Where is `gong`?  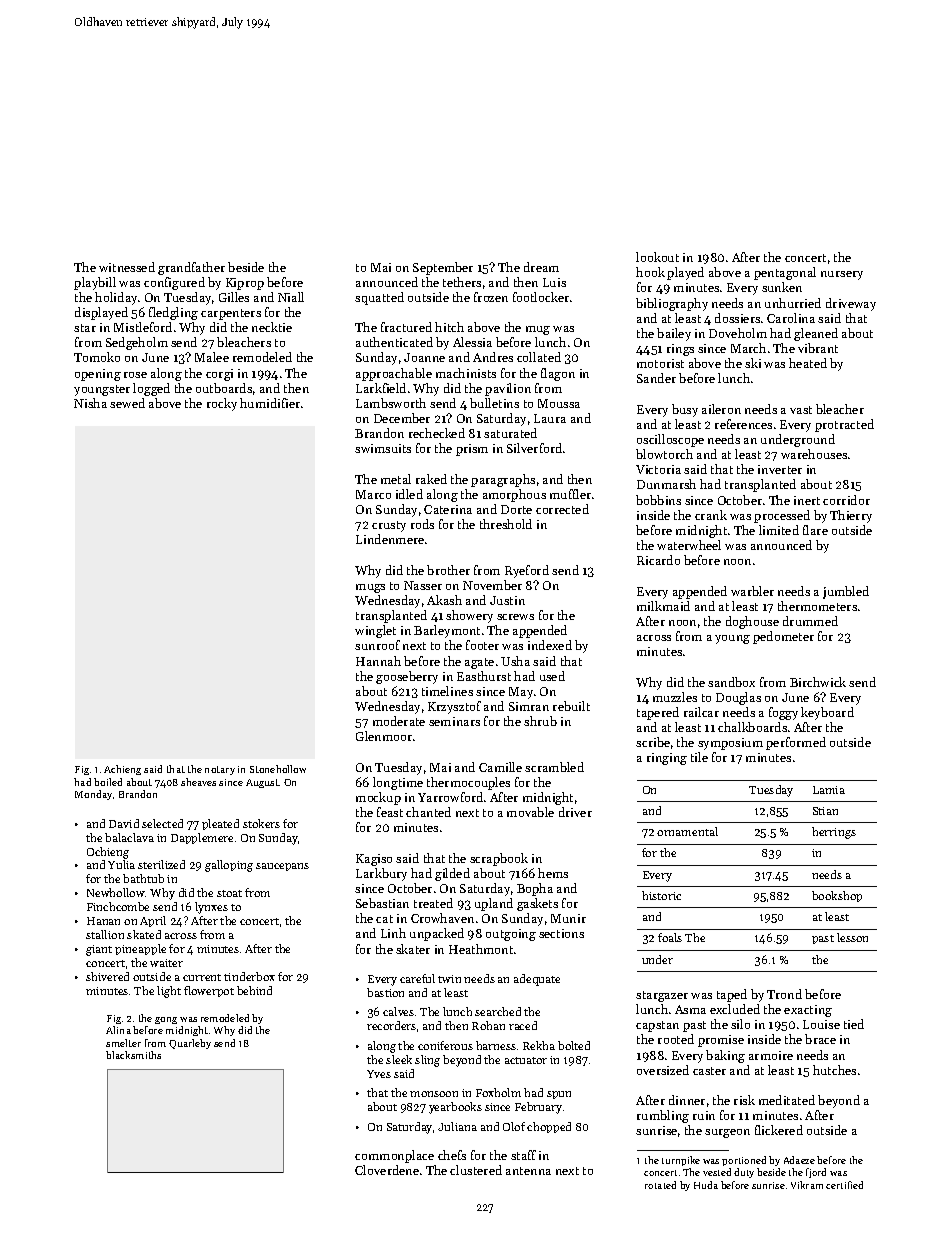 gong is located at coordinates (166, 1020).
